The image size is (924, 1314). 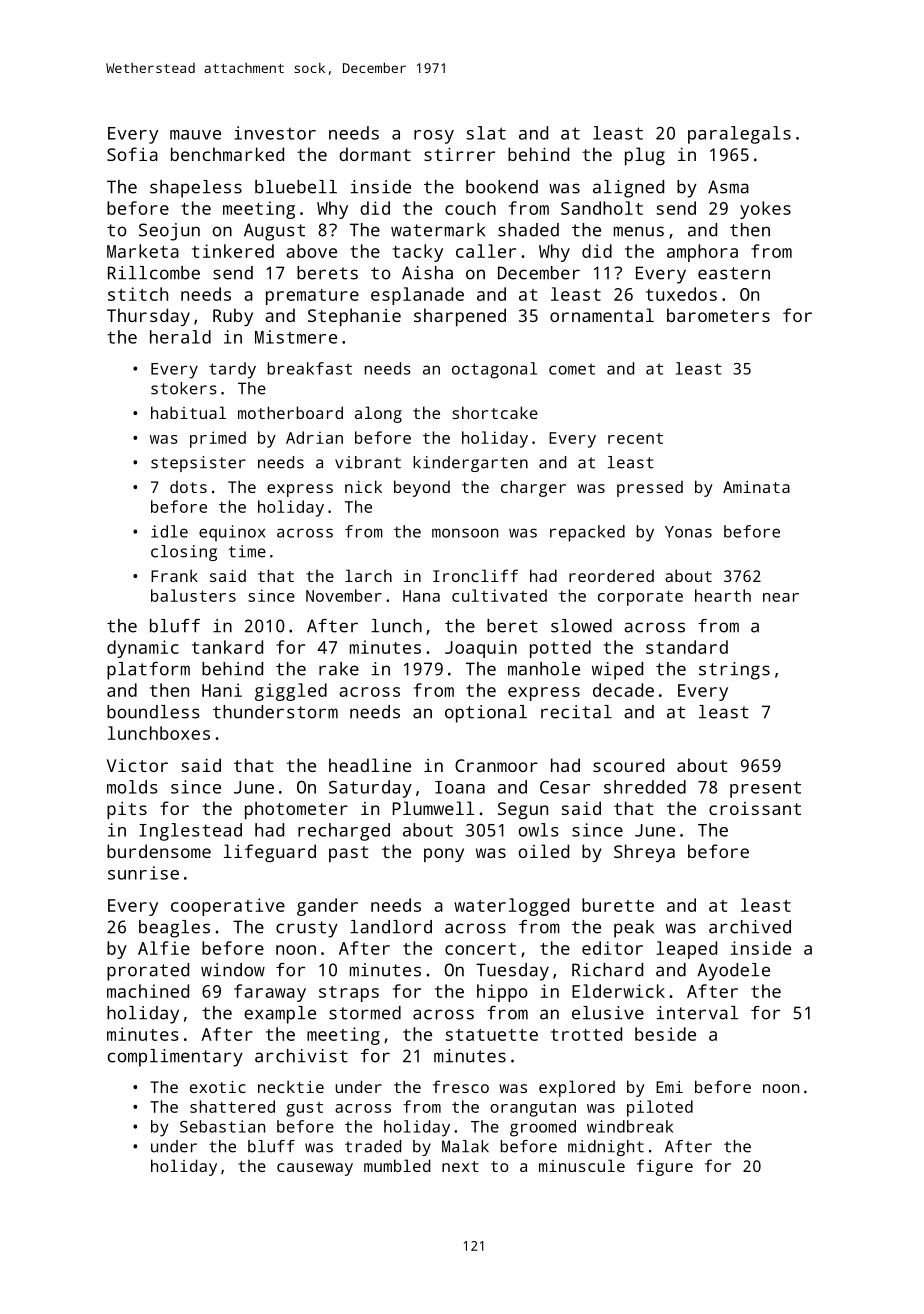 What do you see at coordinates (486, 133) in the screenshot?
I see `slat` at bounding box center [486, 133].
